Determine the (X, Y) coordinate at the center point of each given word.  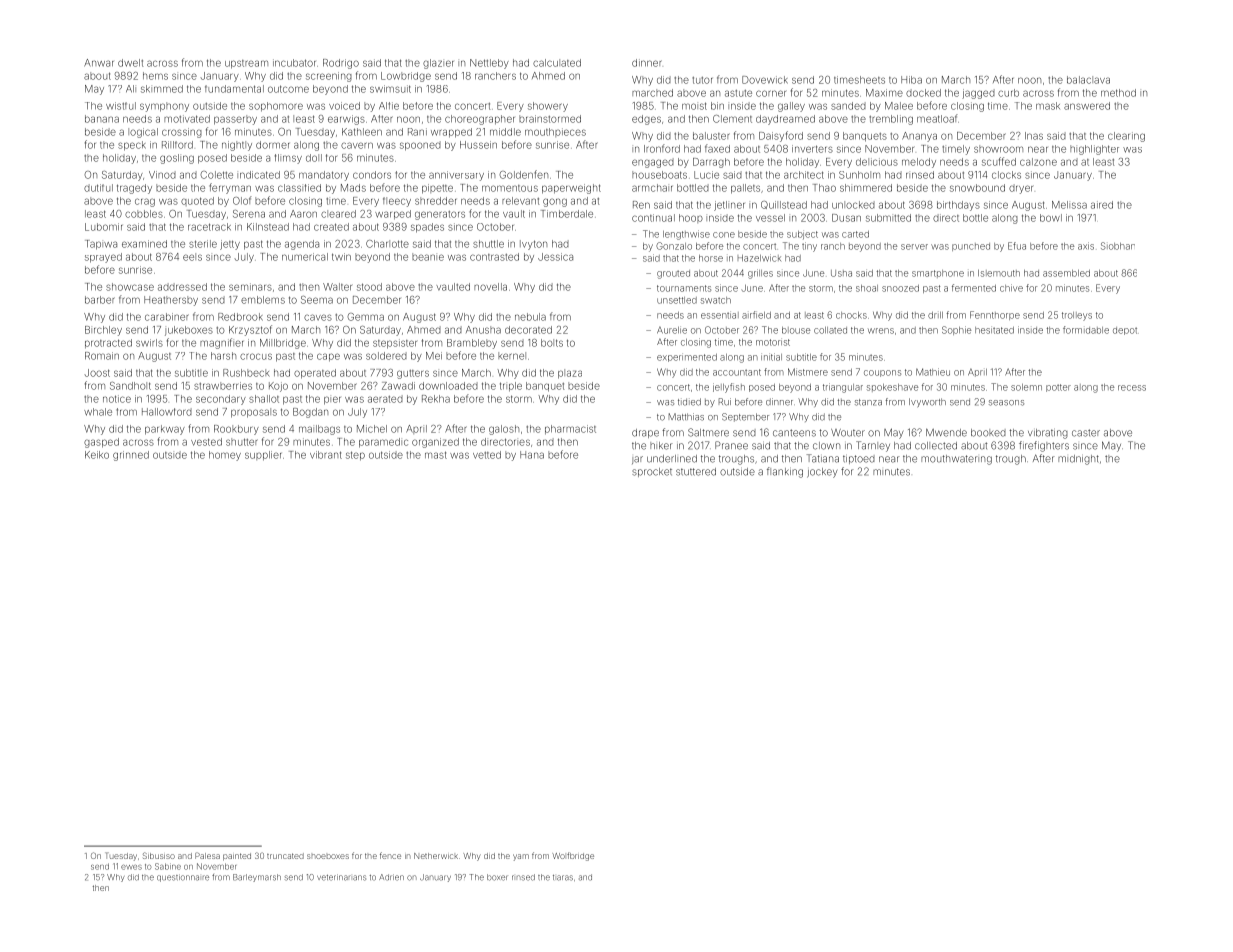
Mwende (946, 432)
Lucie (706, 175)
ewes (131, 867)
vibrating (1048, 434)
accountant (737, 372)
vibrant (326, 455)
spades (427, 228)
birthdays (958, 206)
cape (328, 357)
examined (144, 244)
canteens (794, 433)
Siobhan (1118, 246)
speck (132, 146)
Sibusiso (159, 855)
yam (521, 857)
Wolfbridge (573, 856)
